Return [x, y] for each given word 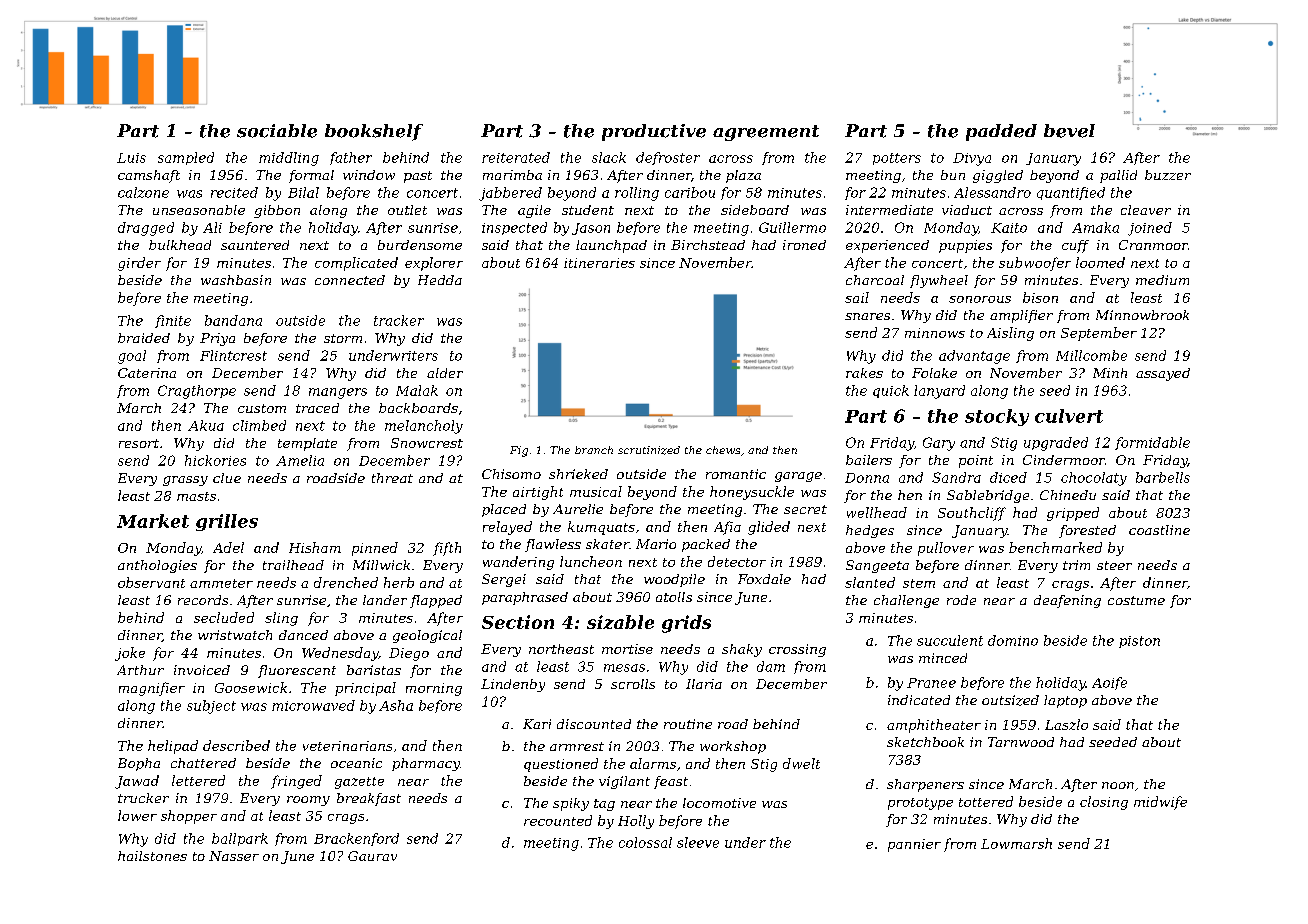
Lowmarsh [1016, 843]
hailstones [152, 856]
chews [723, 450]
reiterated [516, 157]
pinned [375, 549]
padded [1001, 132]
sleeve [698, 842]
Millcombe [1091, 355]
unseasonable [199, 210]
